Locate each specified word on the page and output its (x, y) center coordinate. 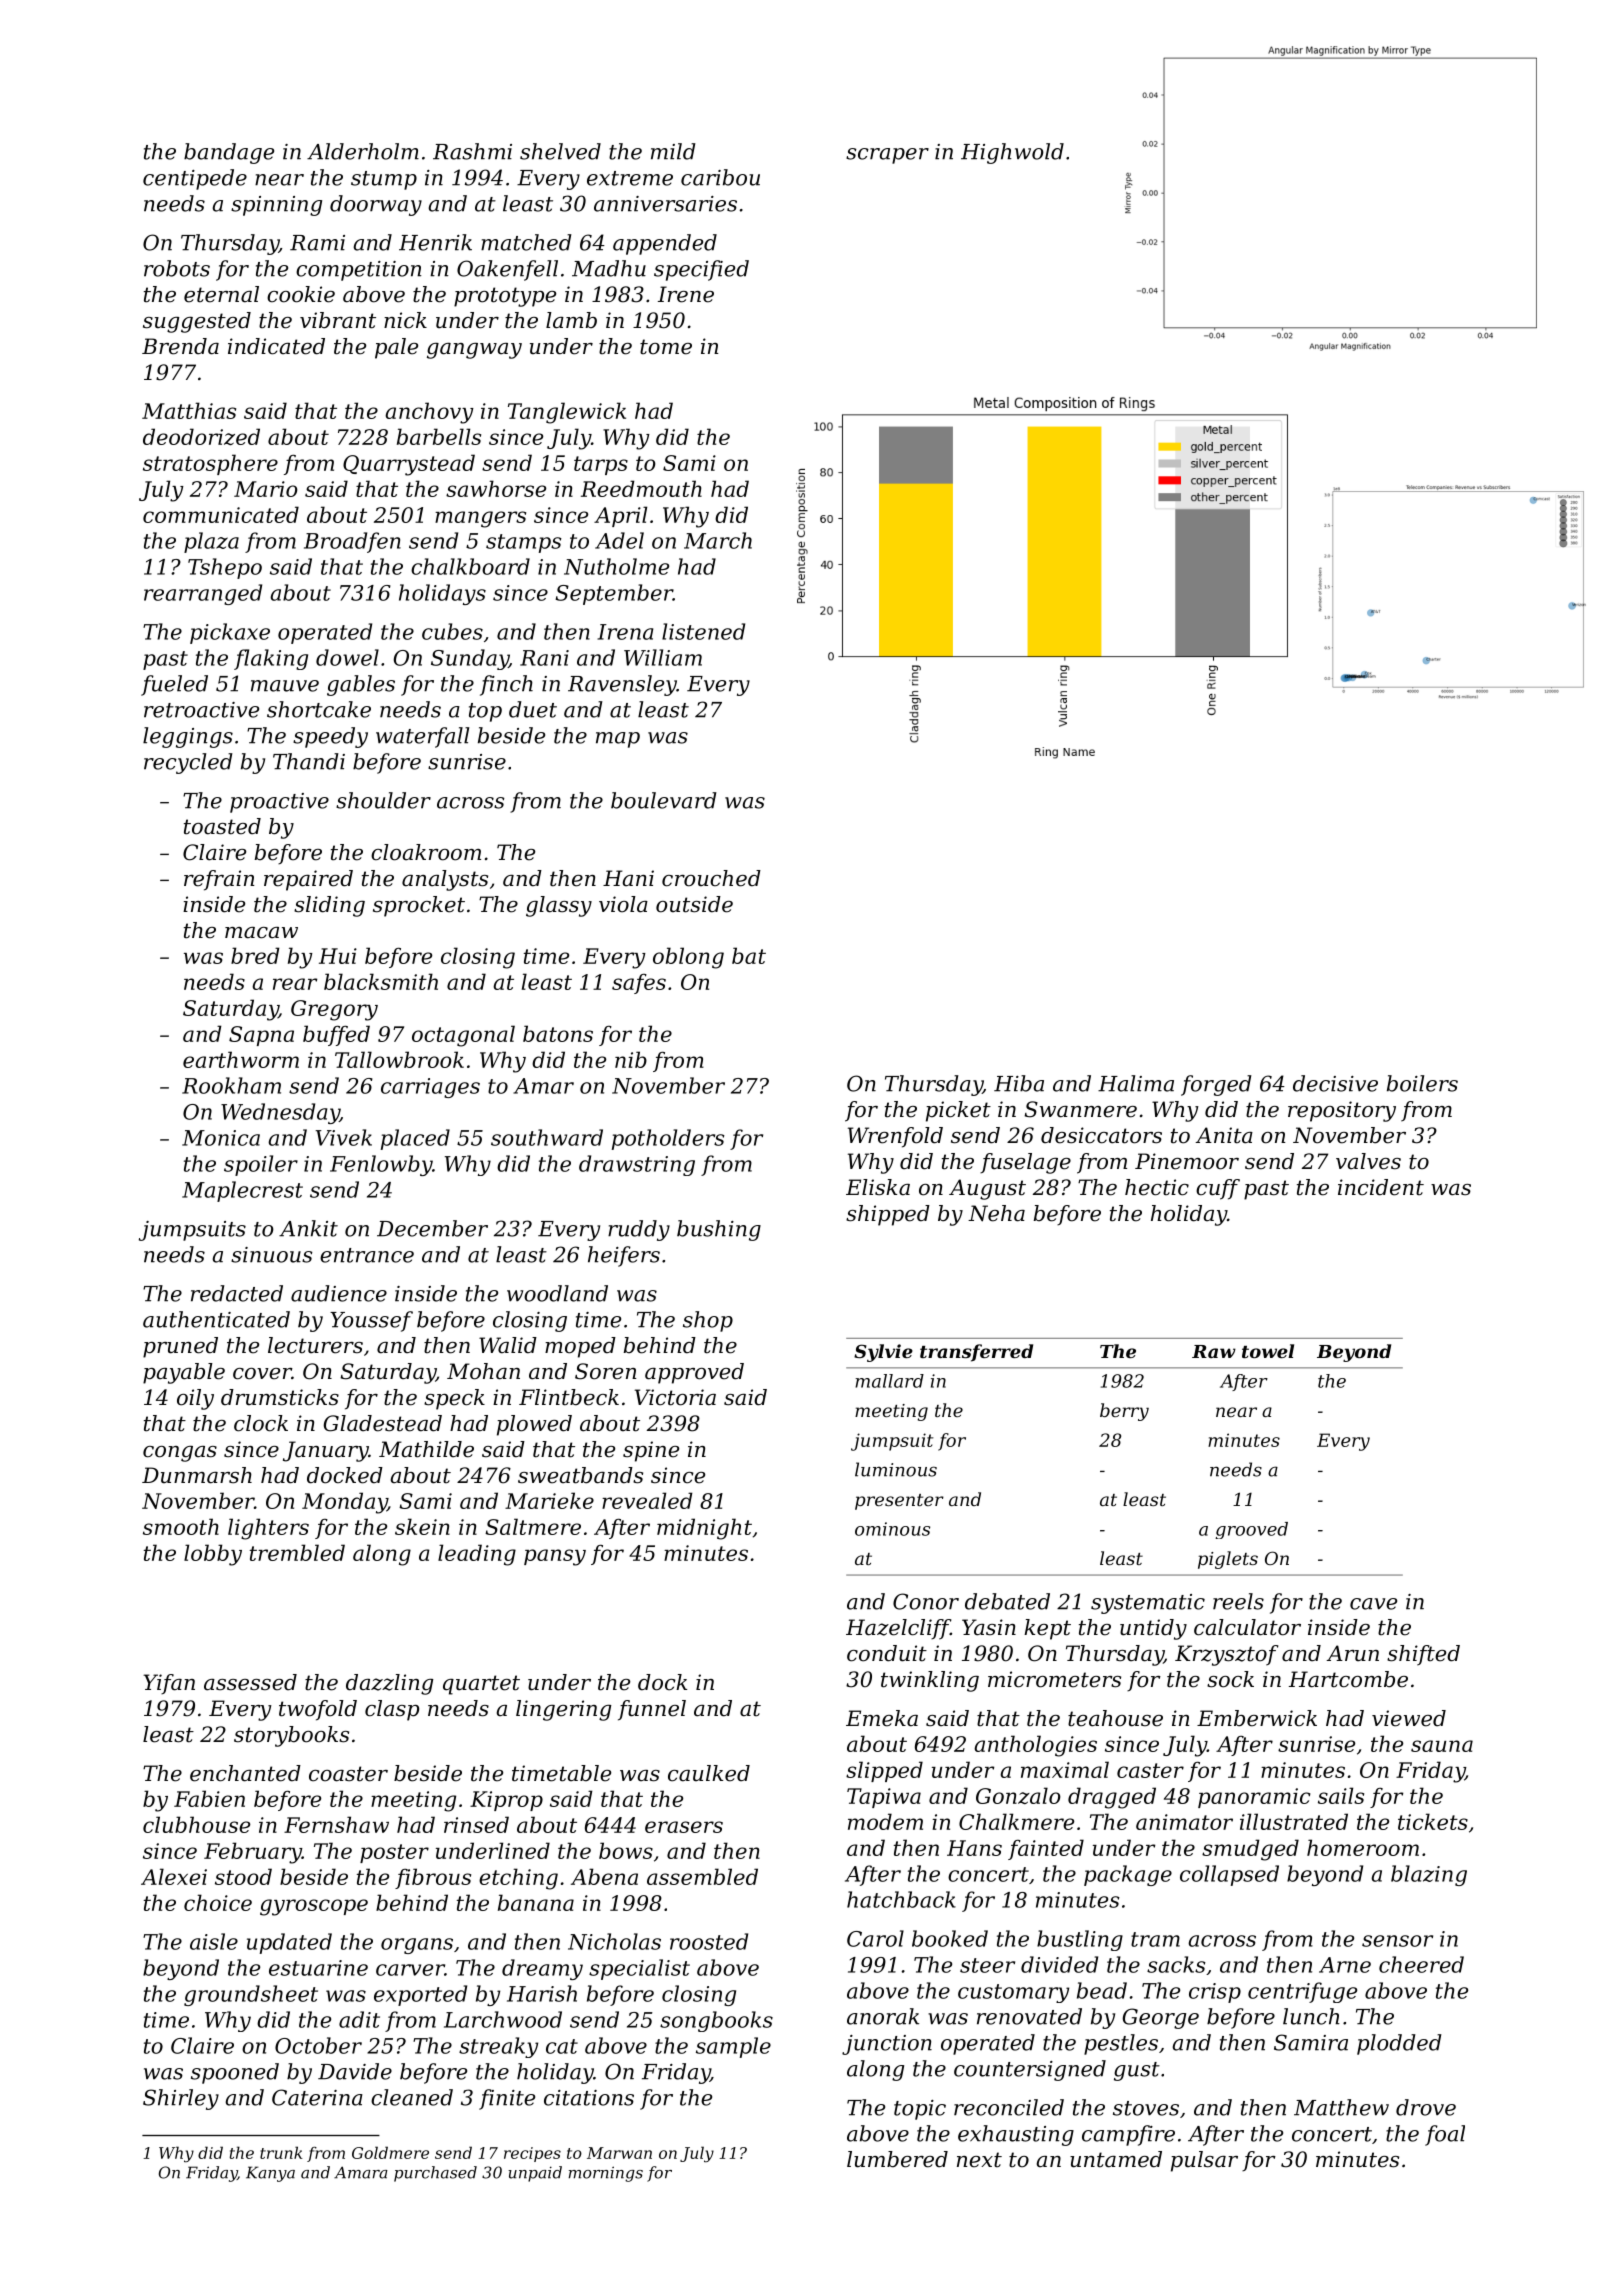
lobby (213, 1555)
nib (631, 1059)
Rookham (231, 1085)
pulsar (1204, 2161)
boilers (1422, 1083)
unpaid (535, 2174)
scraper (887, 156)
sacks (1176, 1964)
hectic (1157, 1187)
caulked (709, 1773)
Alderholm (363, 151)
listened (703, 631)
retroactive (201, 710)
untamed (1116, 2159)
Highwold (1012, 153)
